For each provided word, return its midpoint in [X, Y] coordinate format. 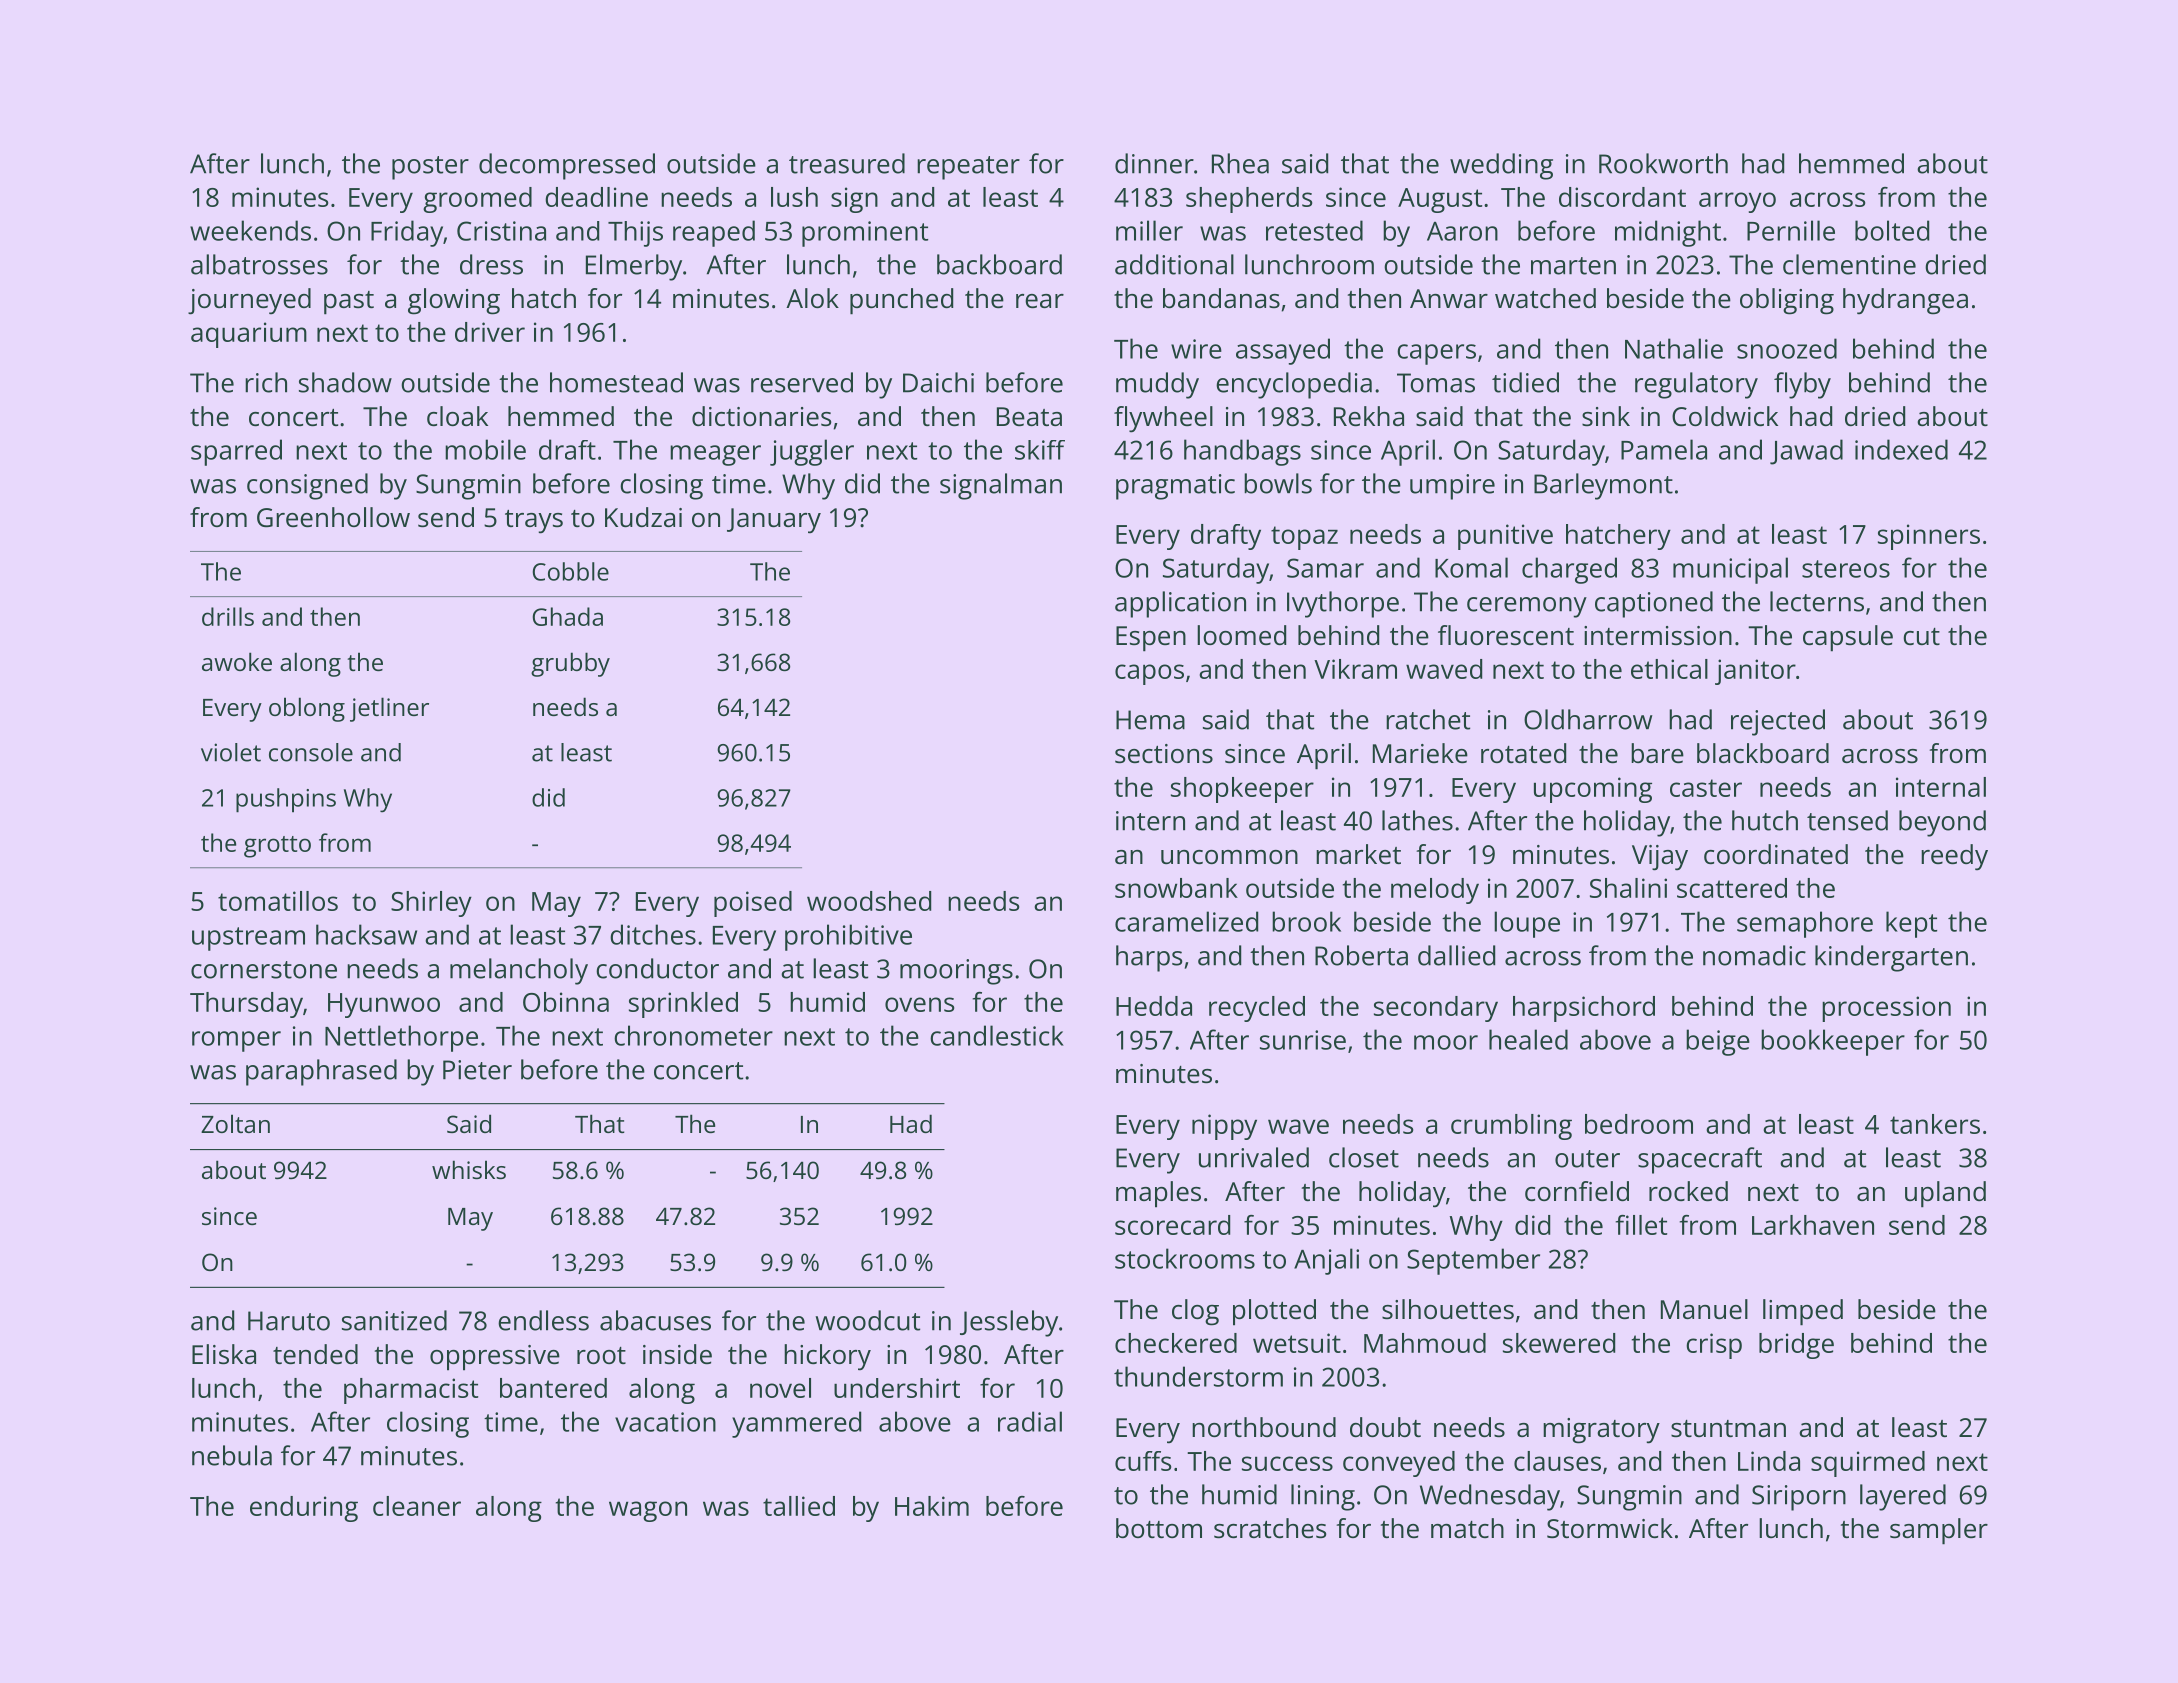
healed [1528, 1039]
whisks [469, 1169]
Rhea [1240, 163]
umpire [1452, 487]
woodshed [869, 901]
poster [430, 168]
